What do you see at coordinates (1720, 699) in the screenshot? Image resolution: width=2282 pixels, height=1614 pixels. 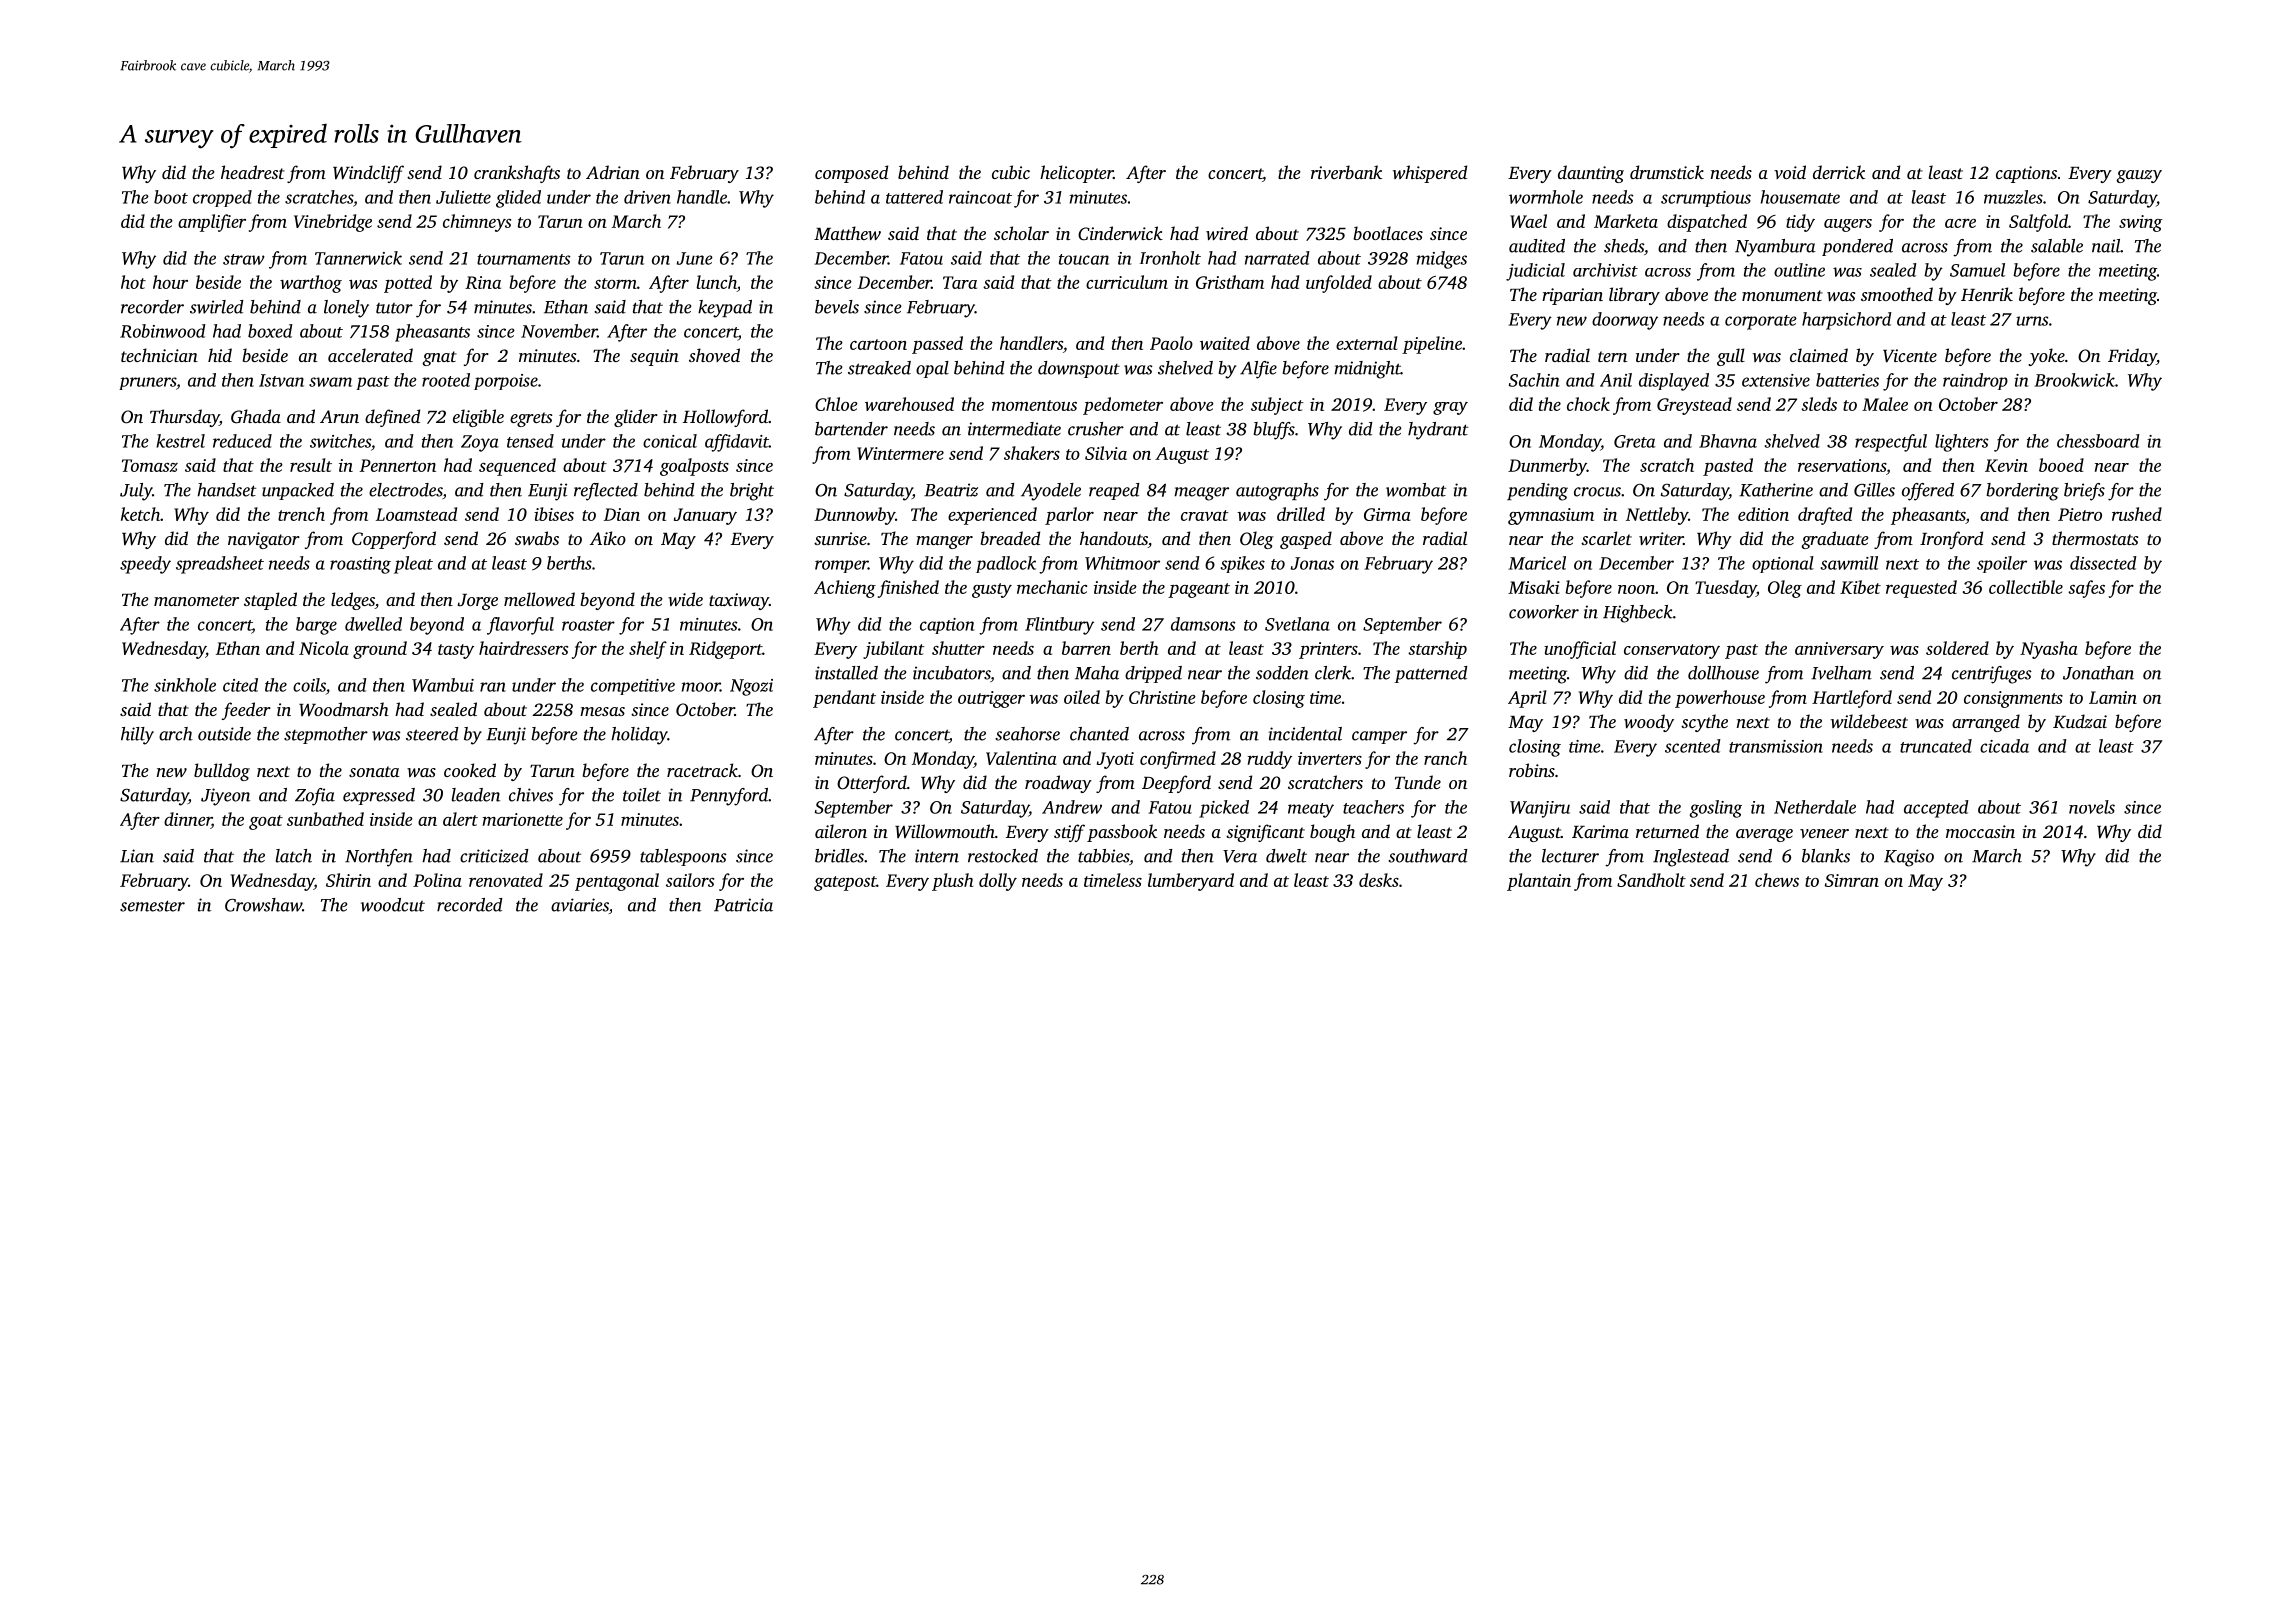 I see `powerhouse` at bounding box center [1720, 699].
